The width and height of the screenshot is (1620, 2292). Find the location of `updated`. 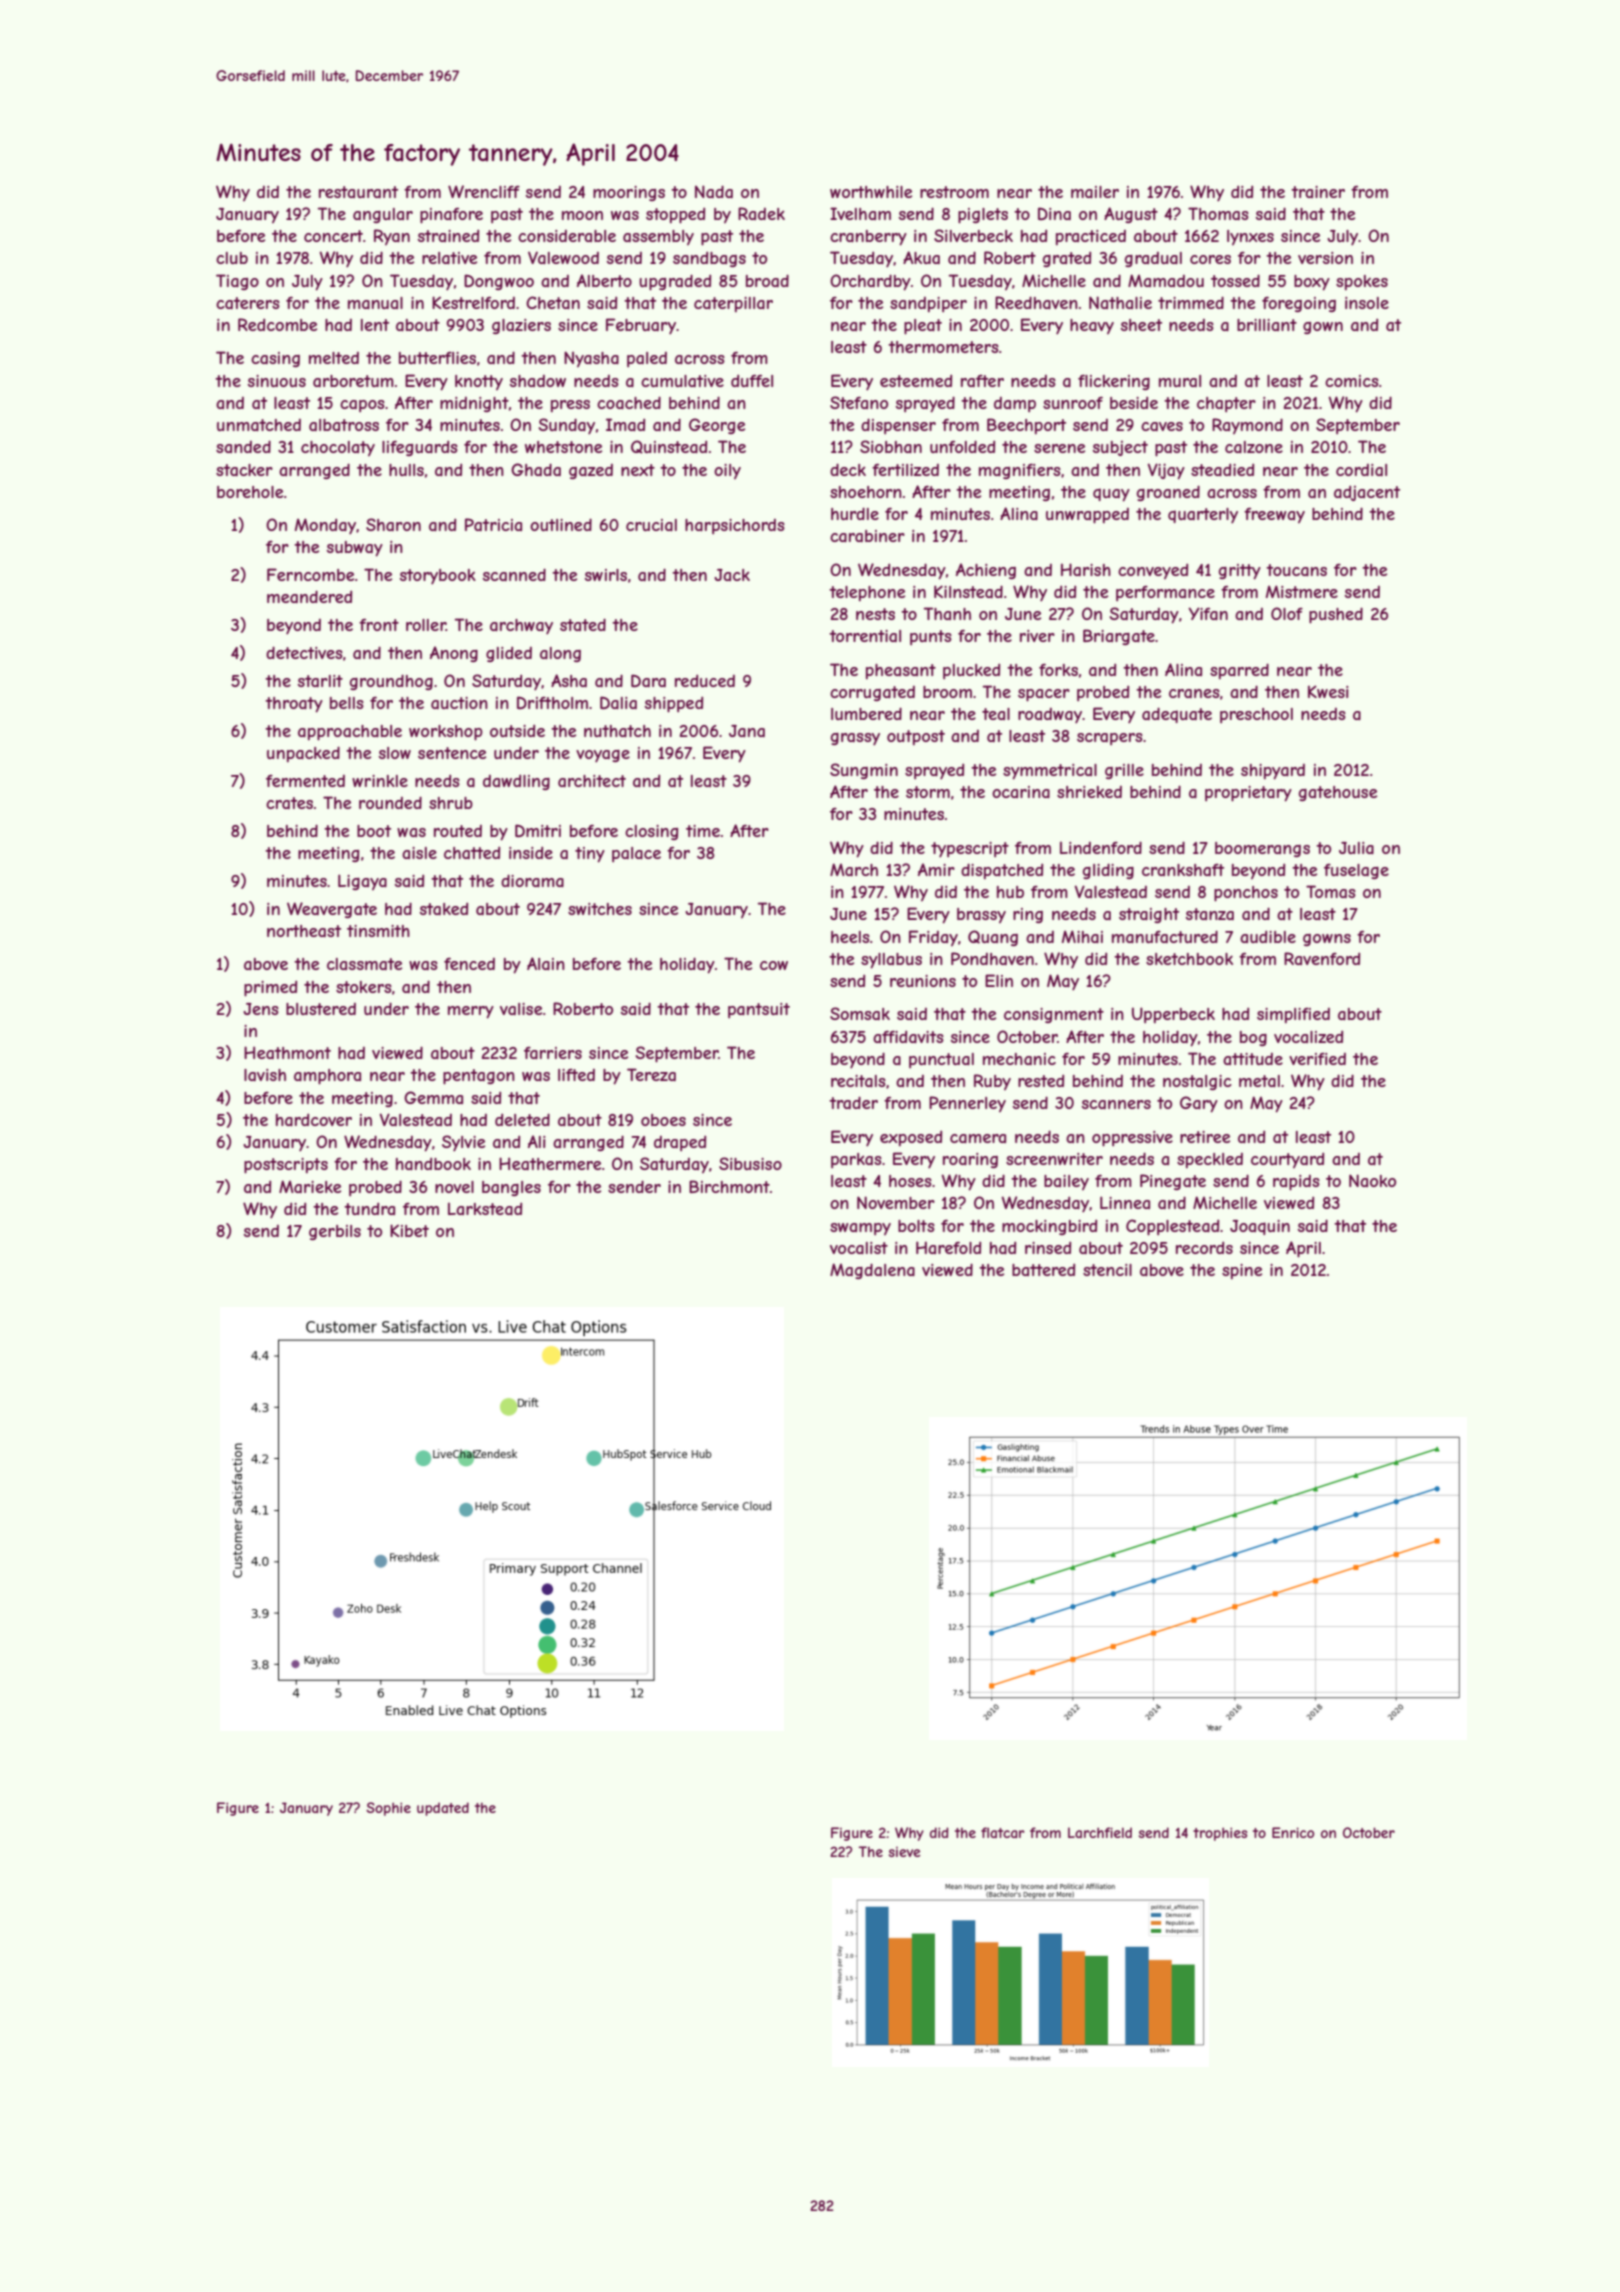

updated is located at coordinates (443, 1809).
